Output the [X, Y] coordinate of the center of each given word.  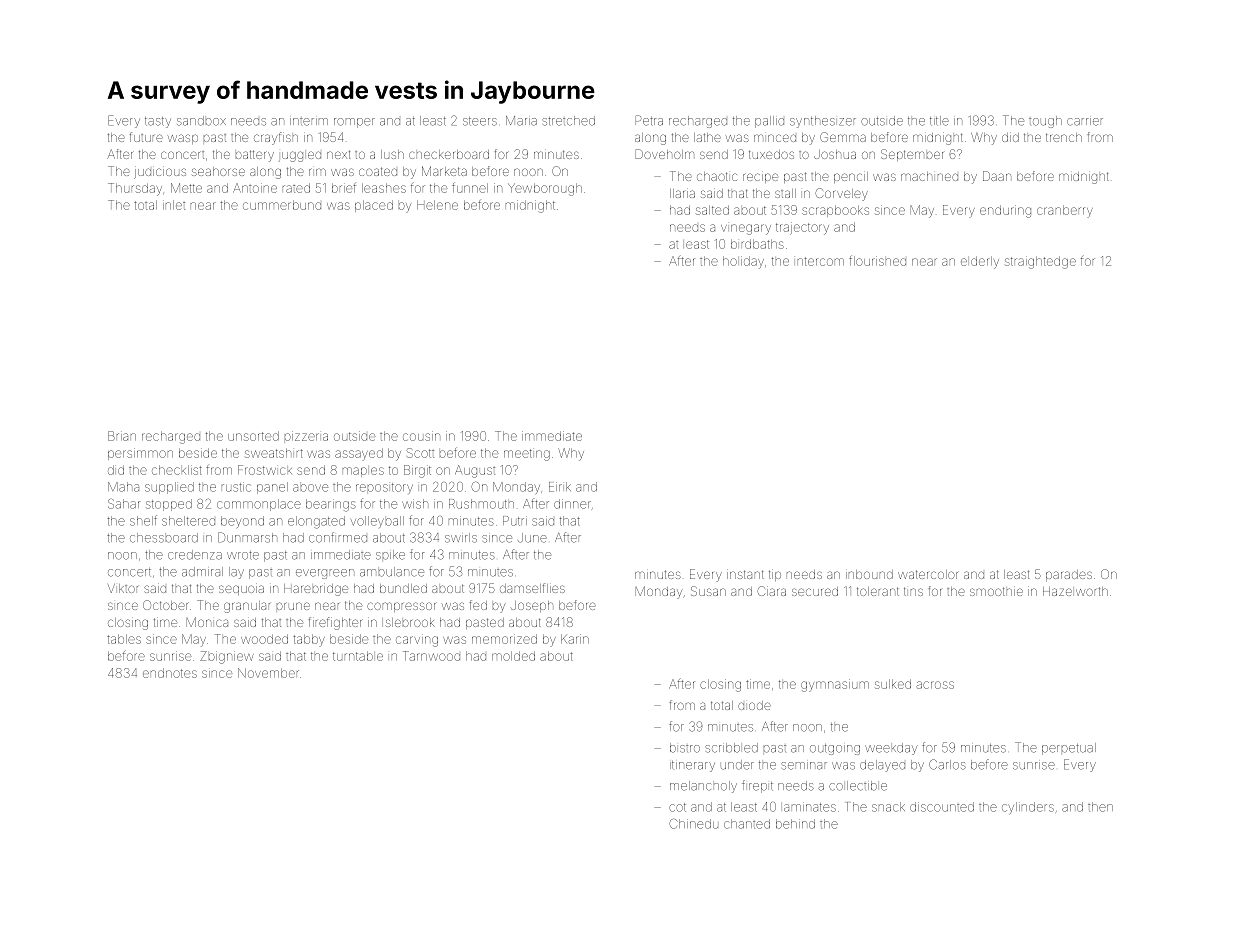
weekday [891, 749]
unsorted [253, 436]
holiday [743, 262]
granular [247, 607]
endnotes [170, 673]
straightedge [1040, 262]
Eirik [560, 487]
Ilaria [682, 193]
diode [754, 705]
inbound [869, 574]
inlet [174, 205]
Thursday [135, 189]
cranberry [1065, 211]
